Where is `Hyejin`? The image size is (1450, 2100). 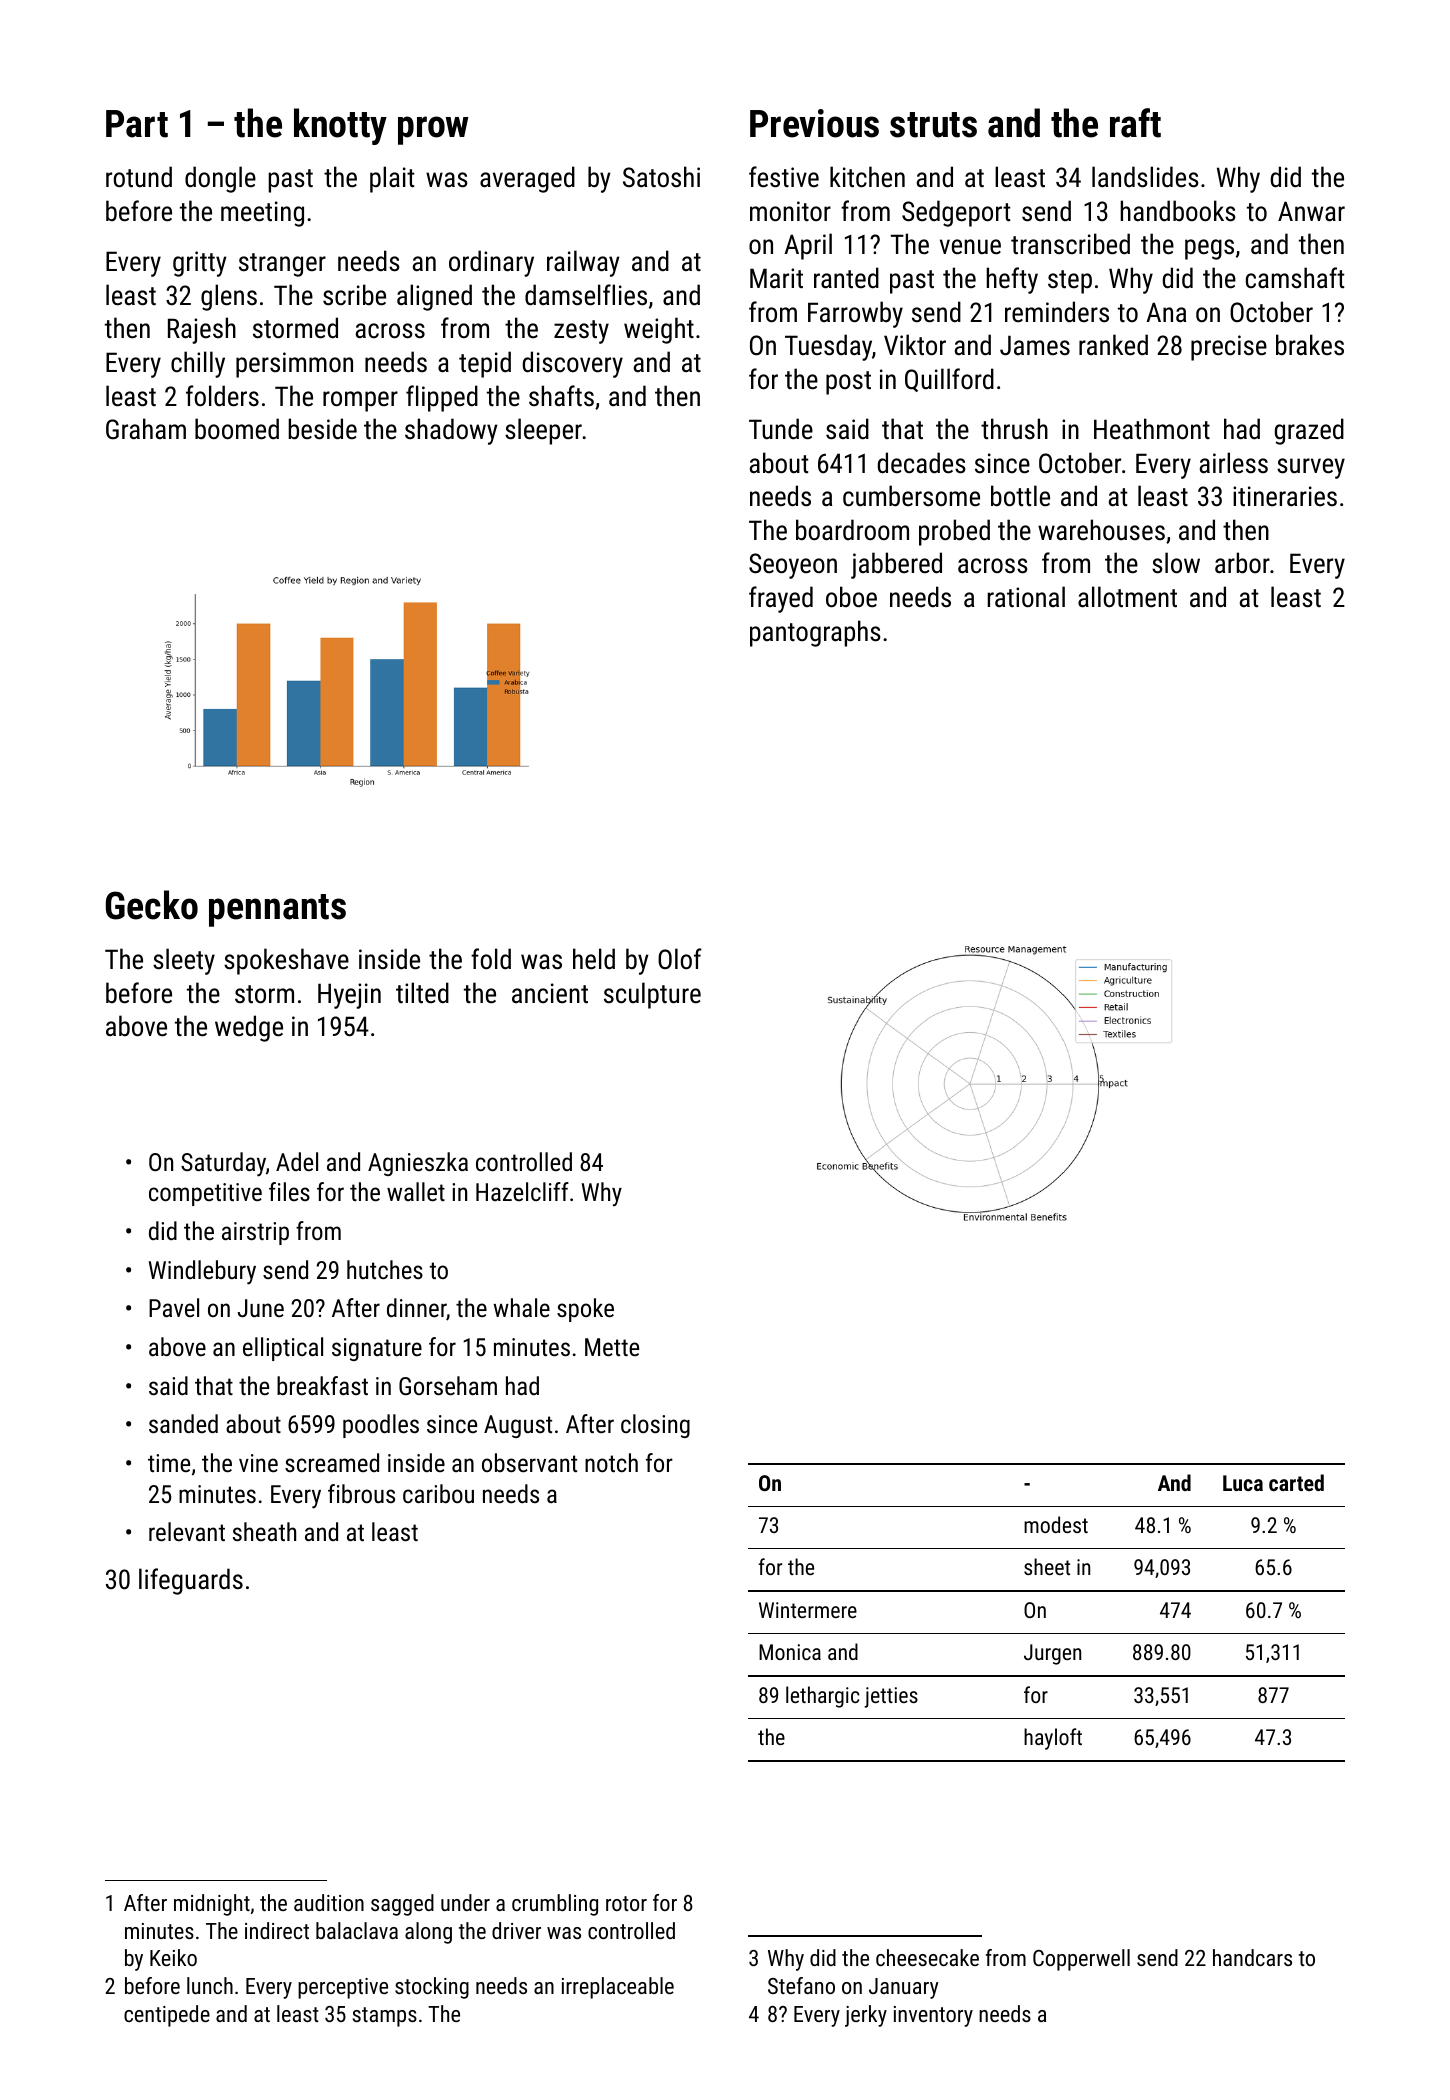
Hyejin is located at coordinates (349, 996).
